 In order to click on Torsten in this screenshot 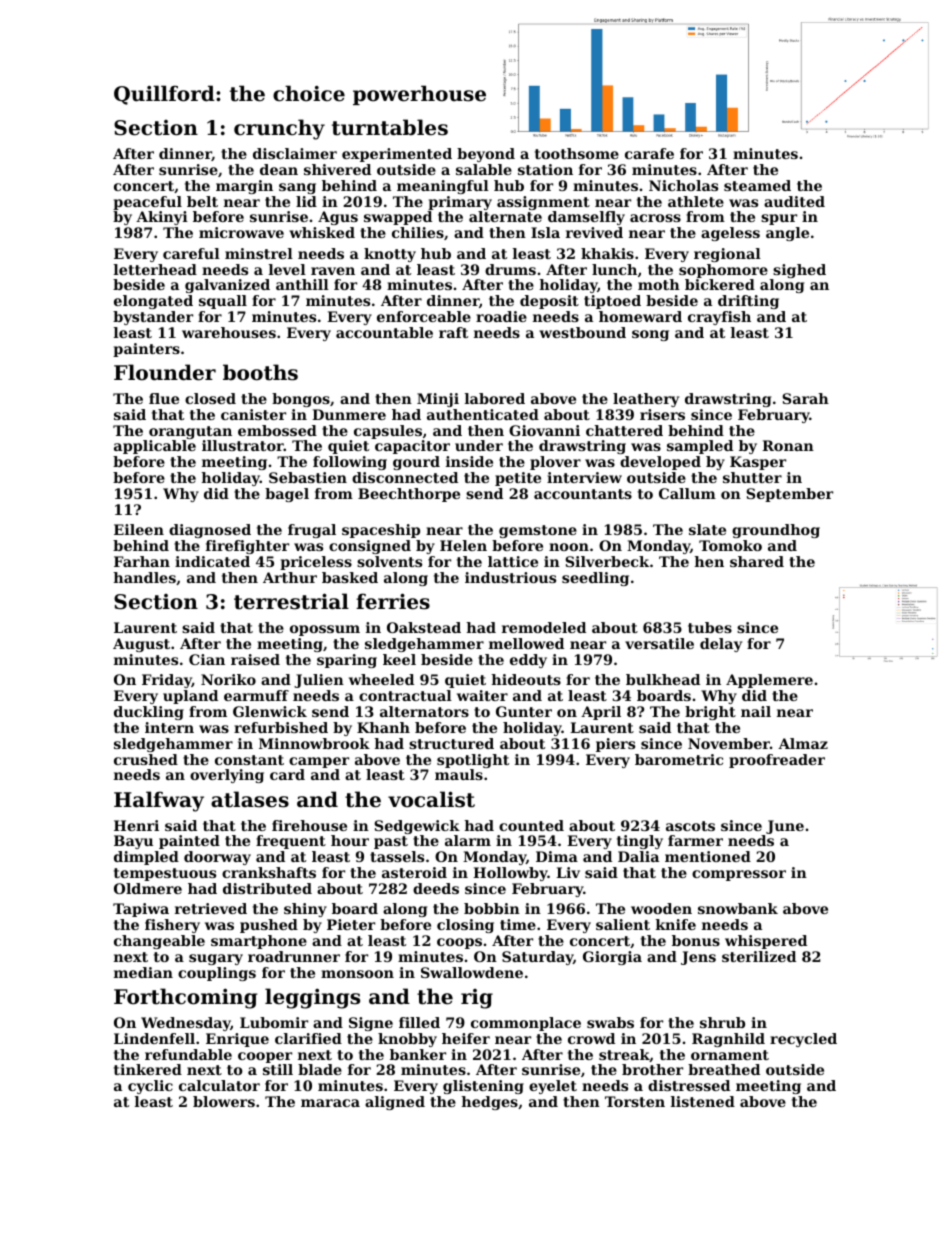, I will do `click(635, 1101)`.
